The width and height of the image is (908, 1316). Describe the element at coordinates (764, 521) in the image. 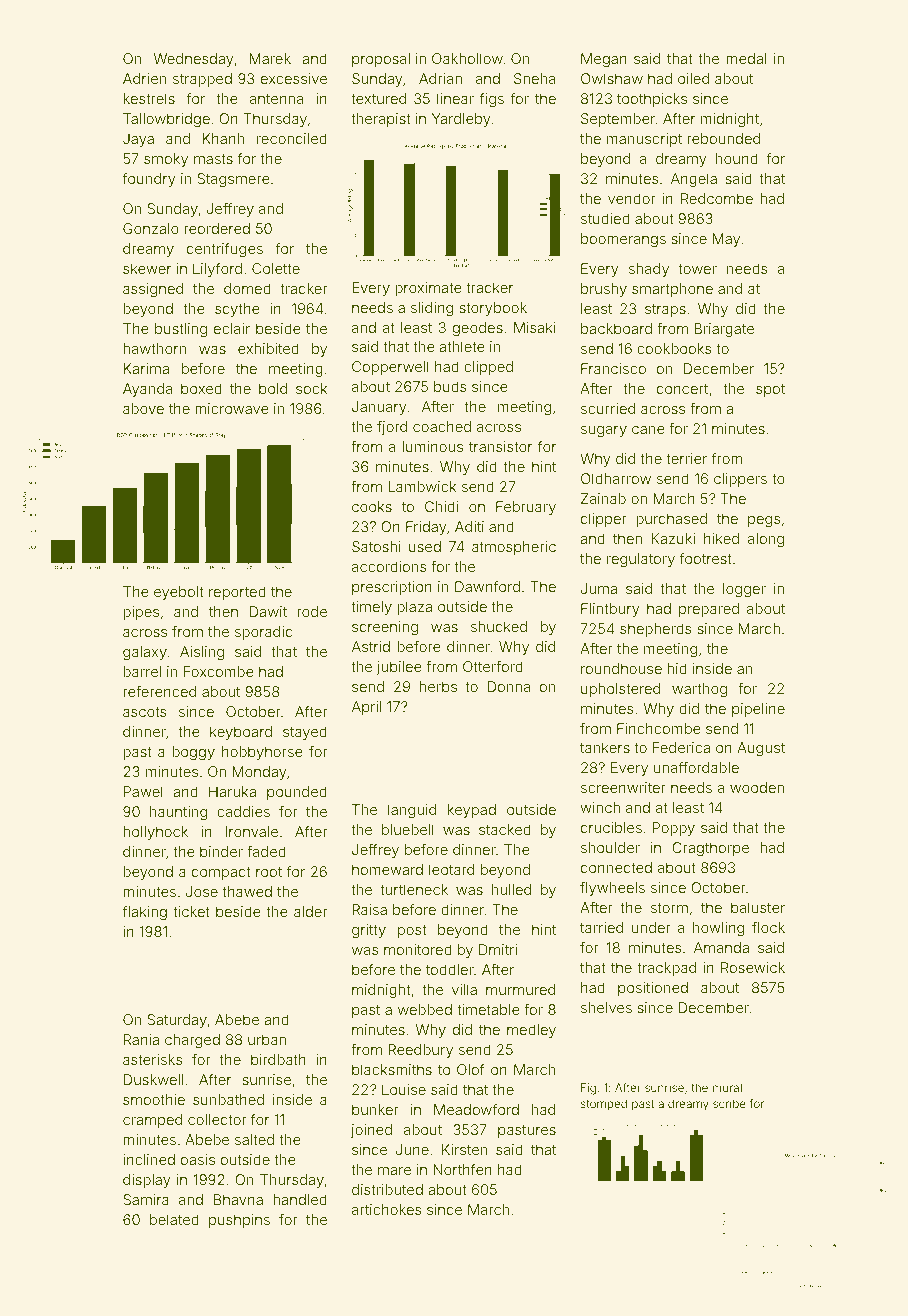

I see `pegs` at that location.
